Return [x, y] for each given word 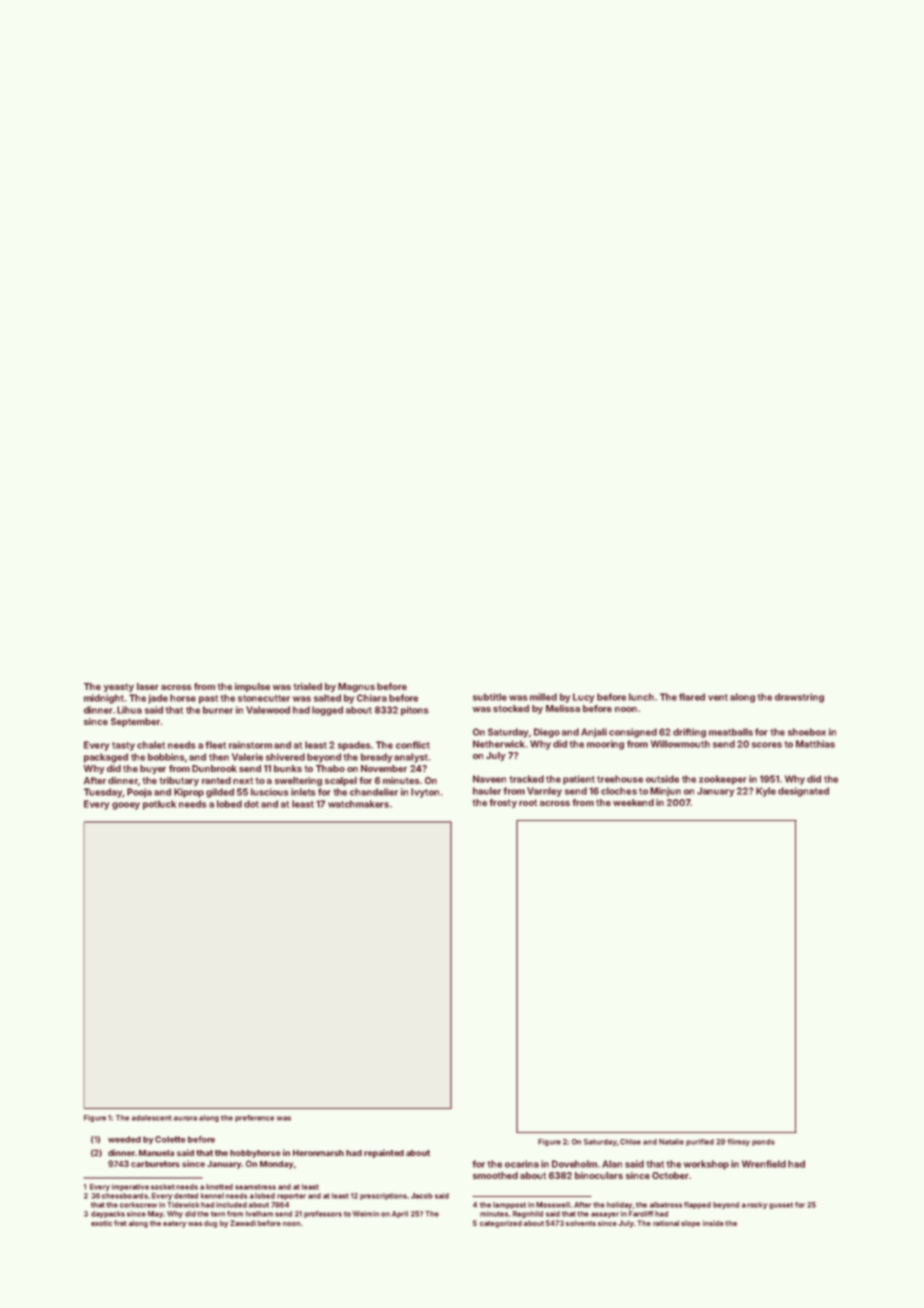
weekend [633, 802]
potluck [159, 805]
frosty [503, 803]
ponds [763, 1142]
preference [254, 1118]
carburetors [155, 1164]
